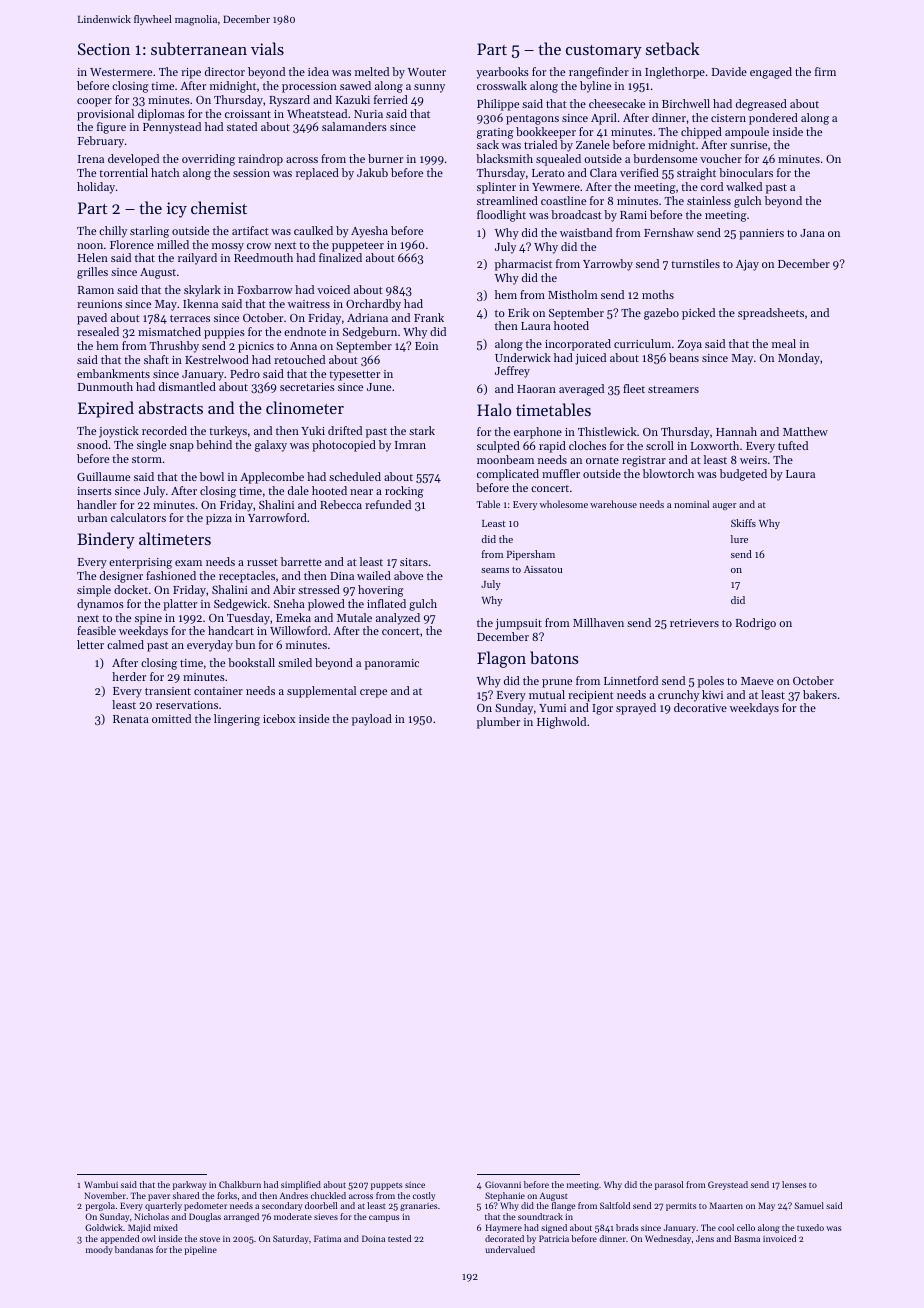 Image resolution: width=924 pixels, height=1308 pixels. What do you see at coordinates (134, 1249) in the image?
I see `bandanas` at bounding box center [134, 1249].
